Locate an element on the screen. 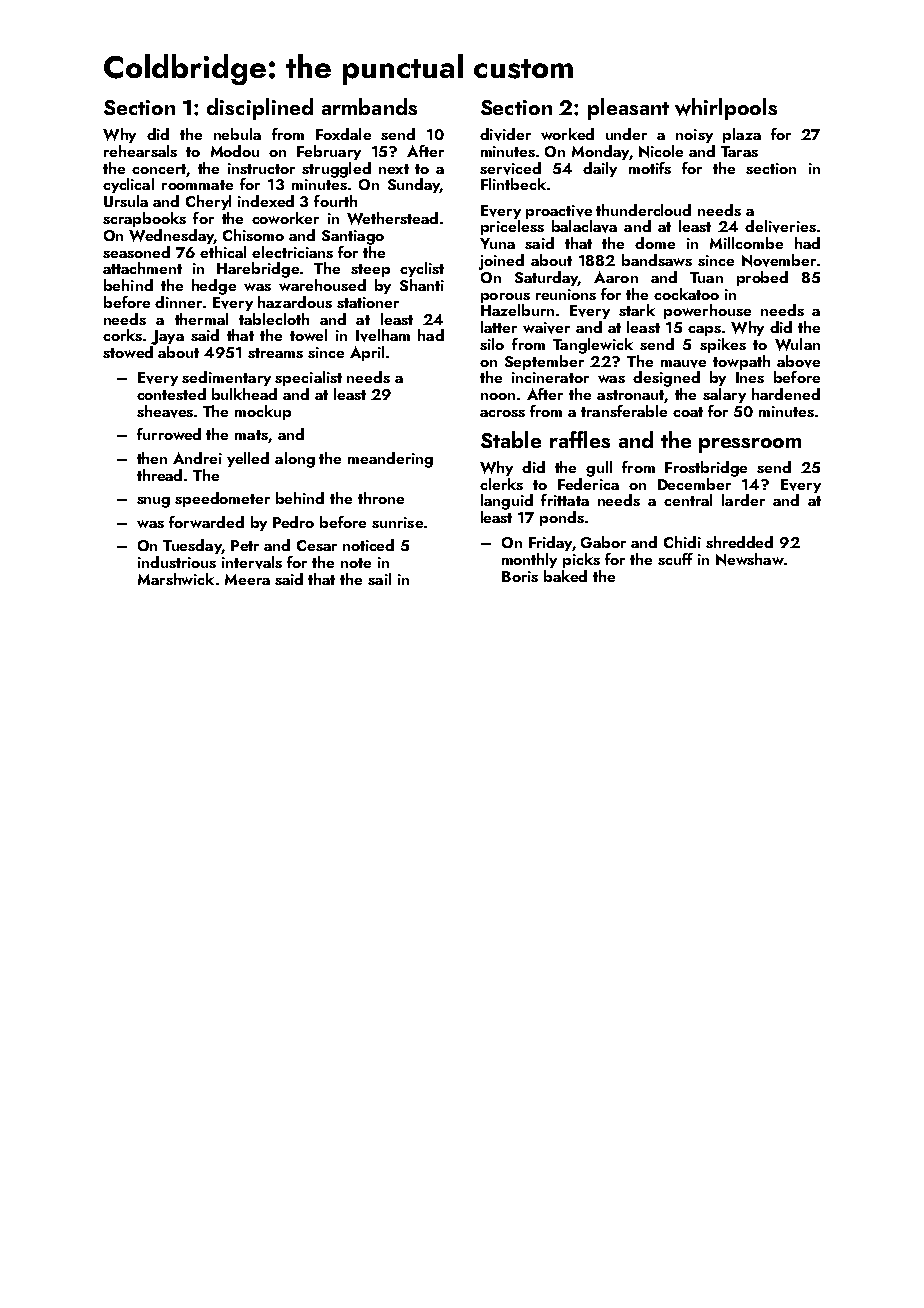  divider is located at coordinates (505, 134).
